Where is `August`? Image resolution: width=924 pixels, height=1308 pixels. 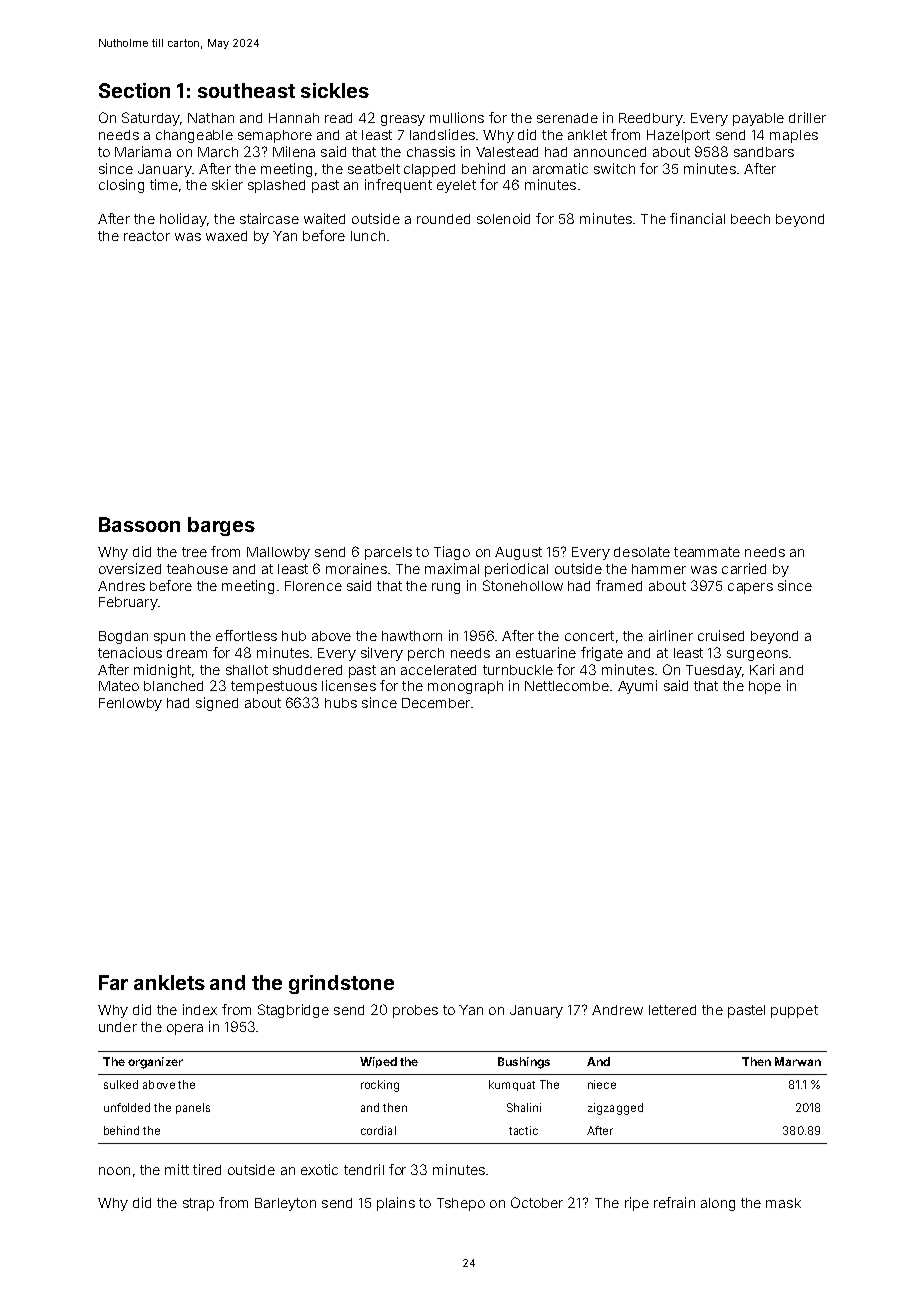
August is located at coordinates (518, 553).
